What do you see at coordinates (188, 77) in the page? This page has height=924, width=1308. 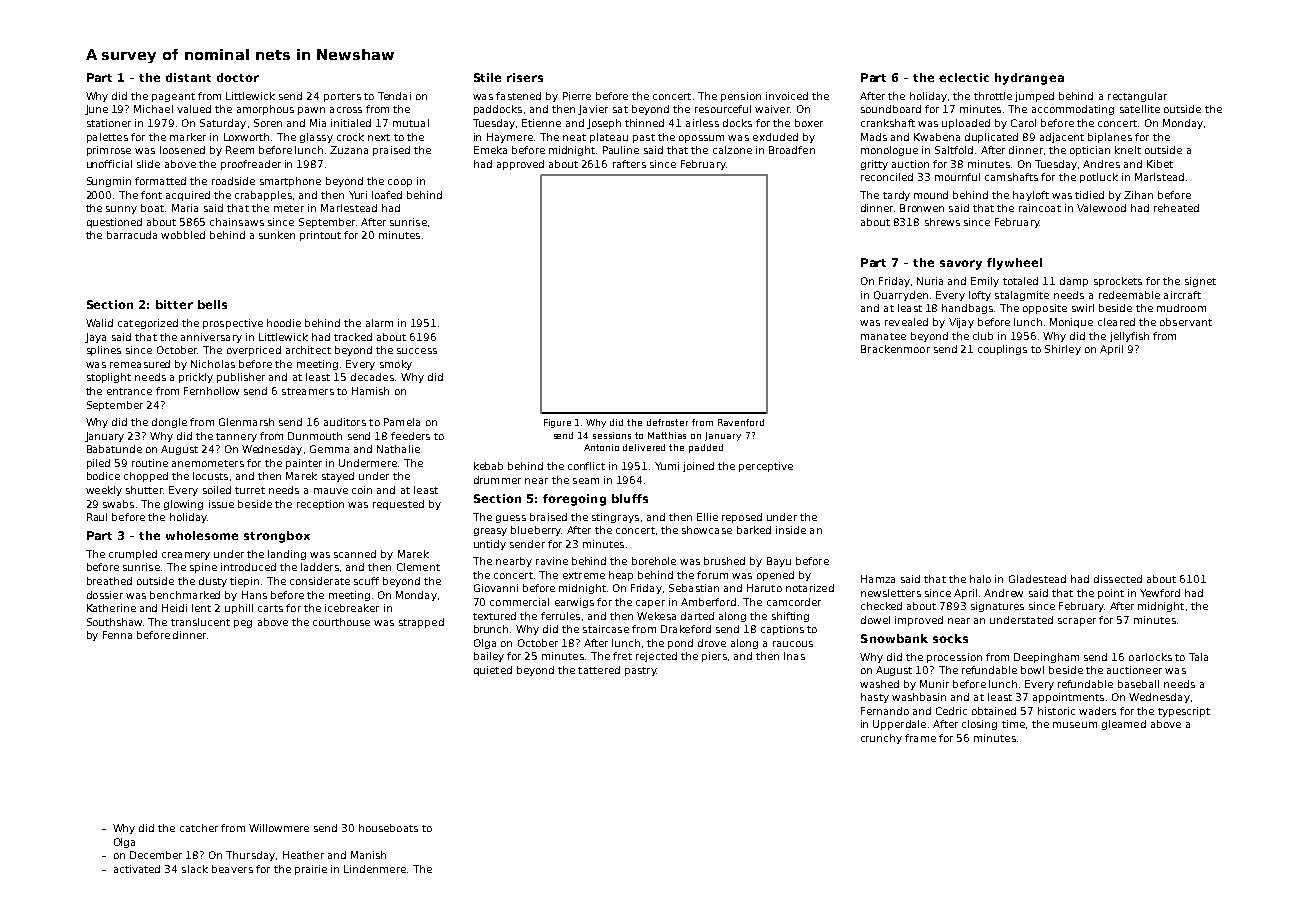 I see `distant` at bounding box center [188, 77].
